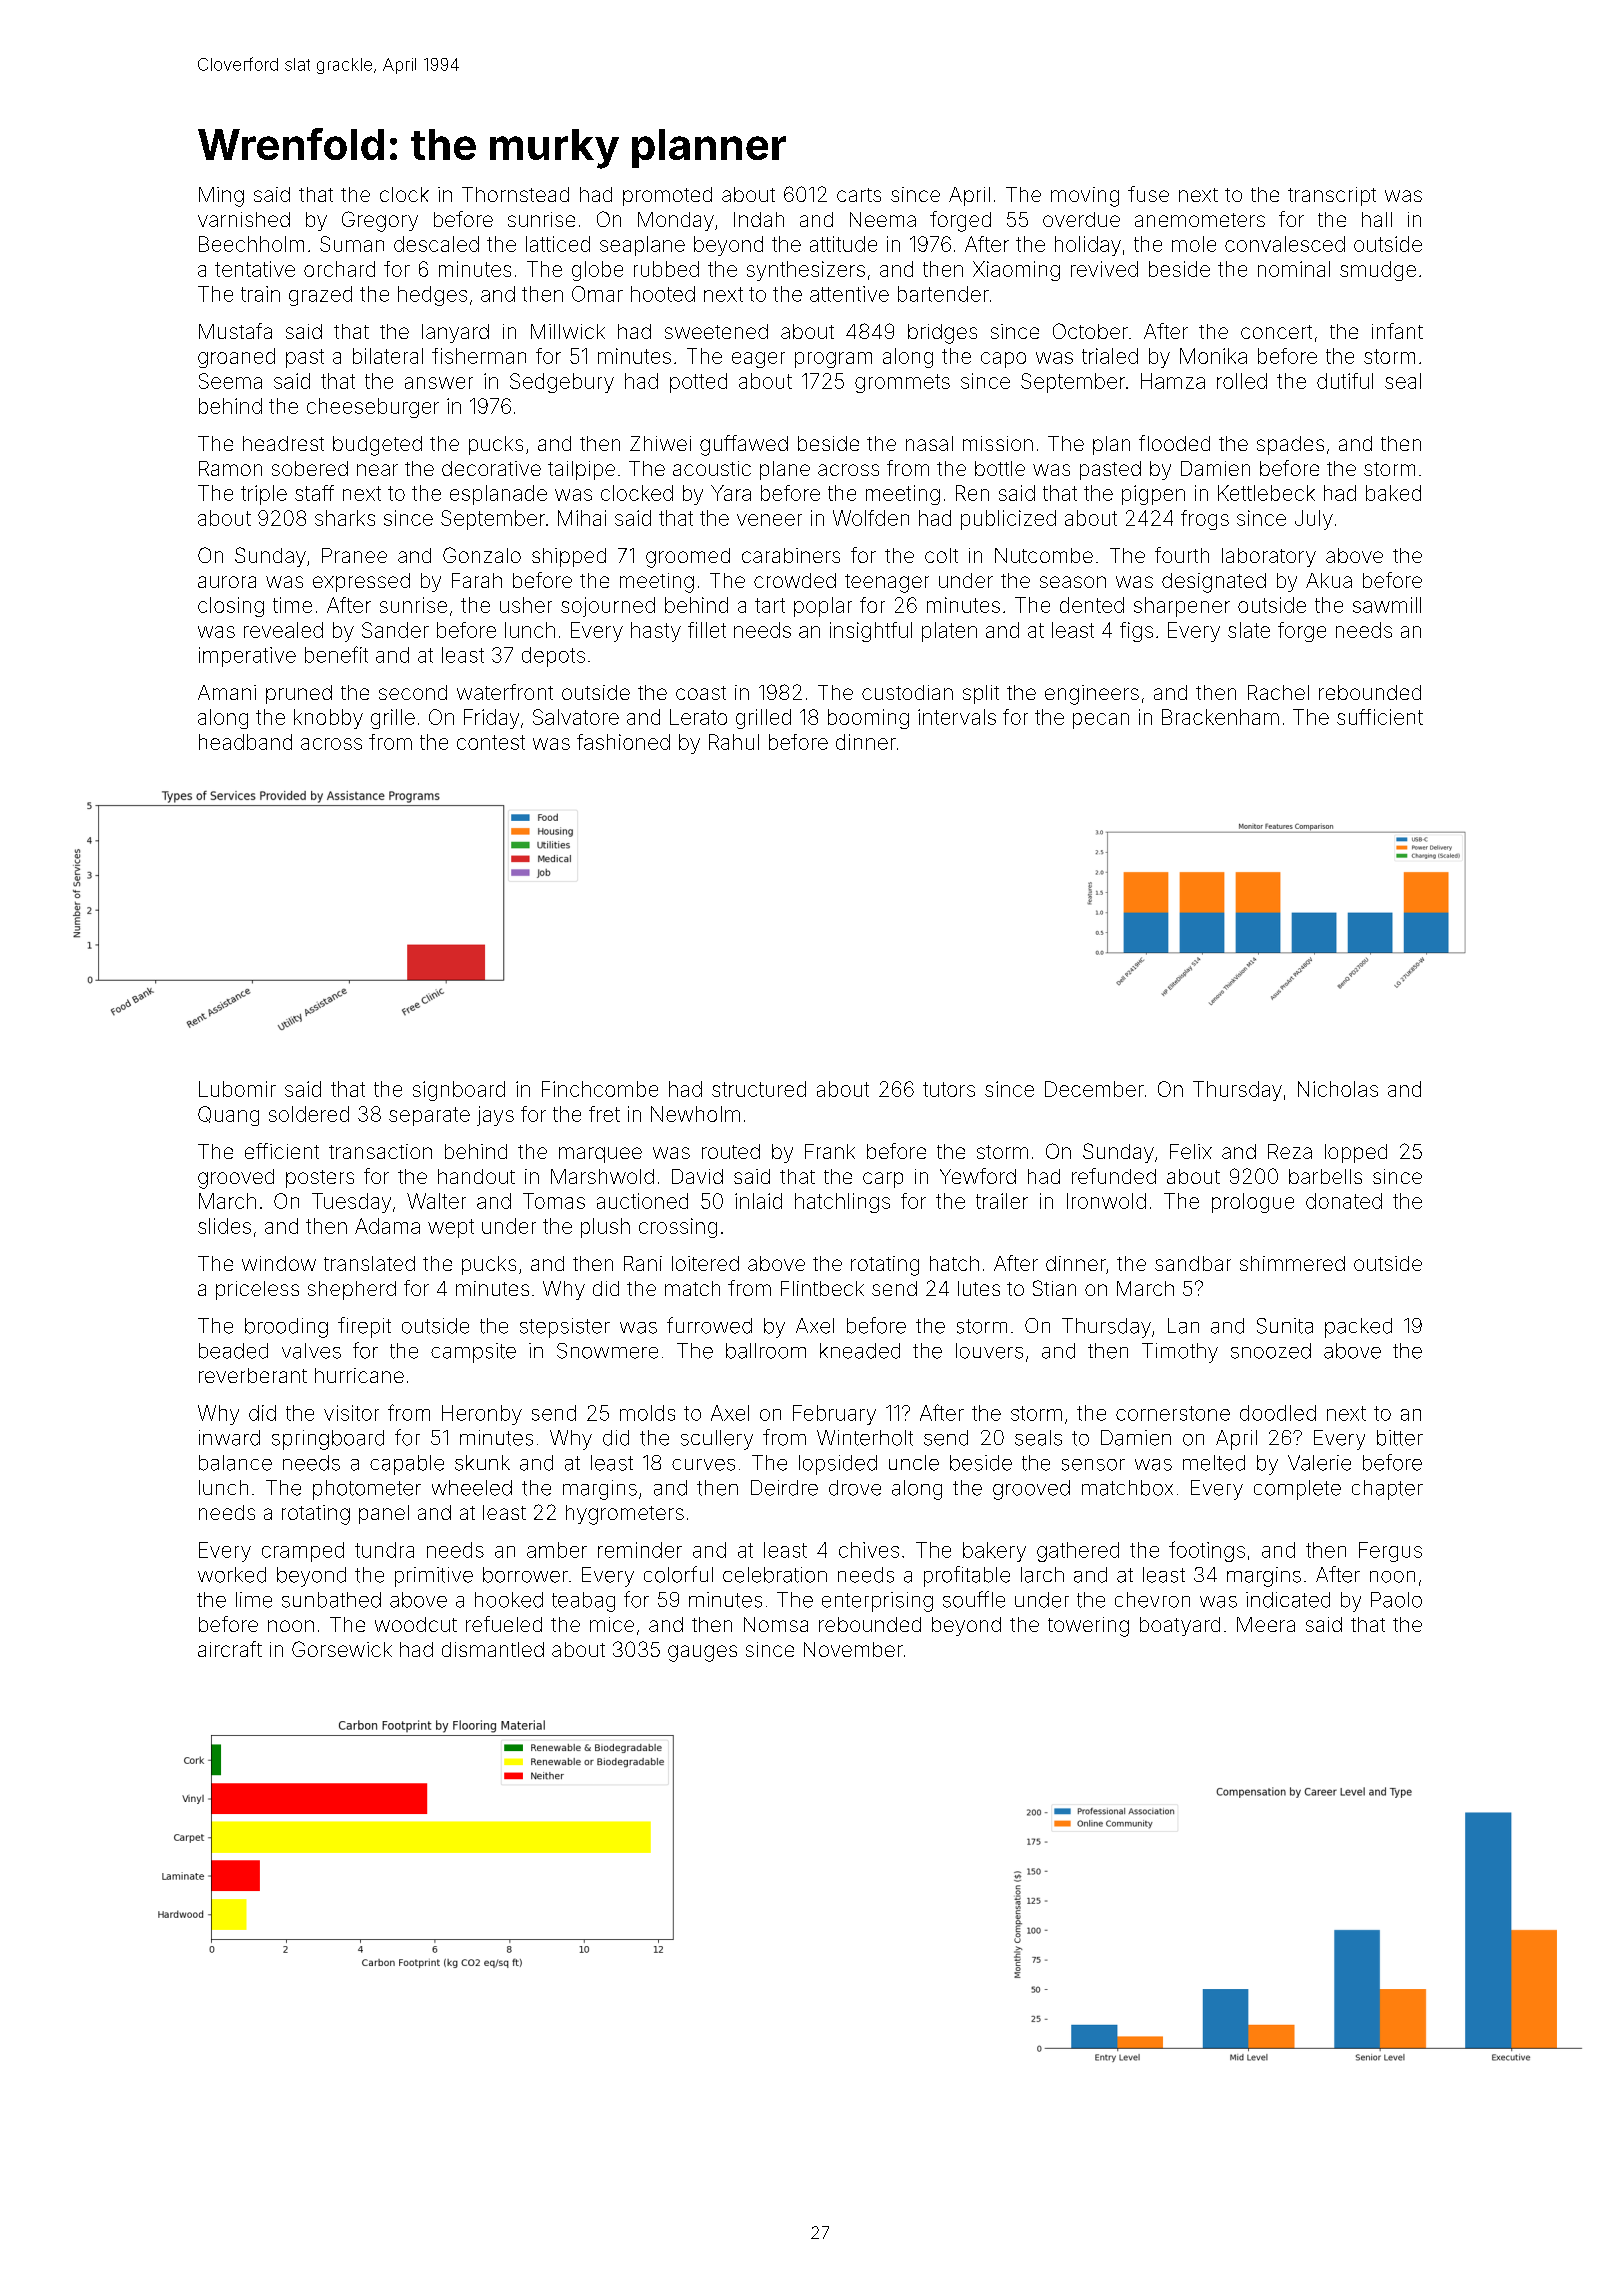  Describe the element at coordinates (1173, 1413) in the screenshot. I see `cornerstone` at that location.
